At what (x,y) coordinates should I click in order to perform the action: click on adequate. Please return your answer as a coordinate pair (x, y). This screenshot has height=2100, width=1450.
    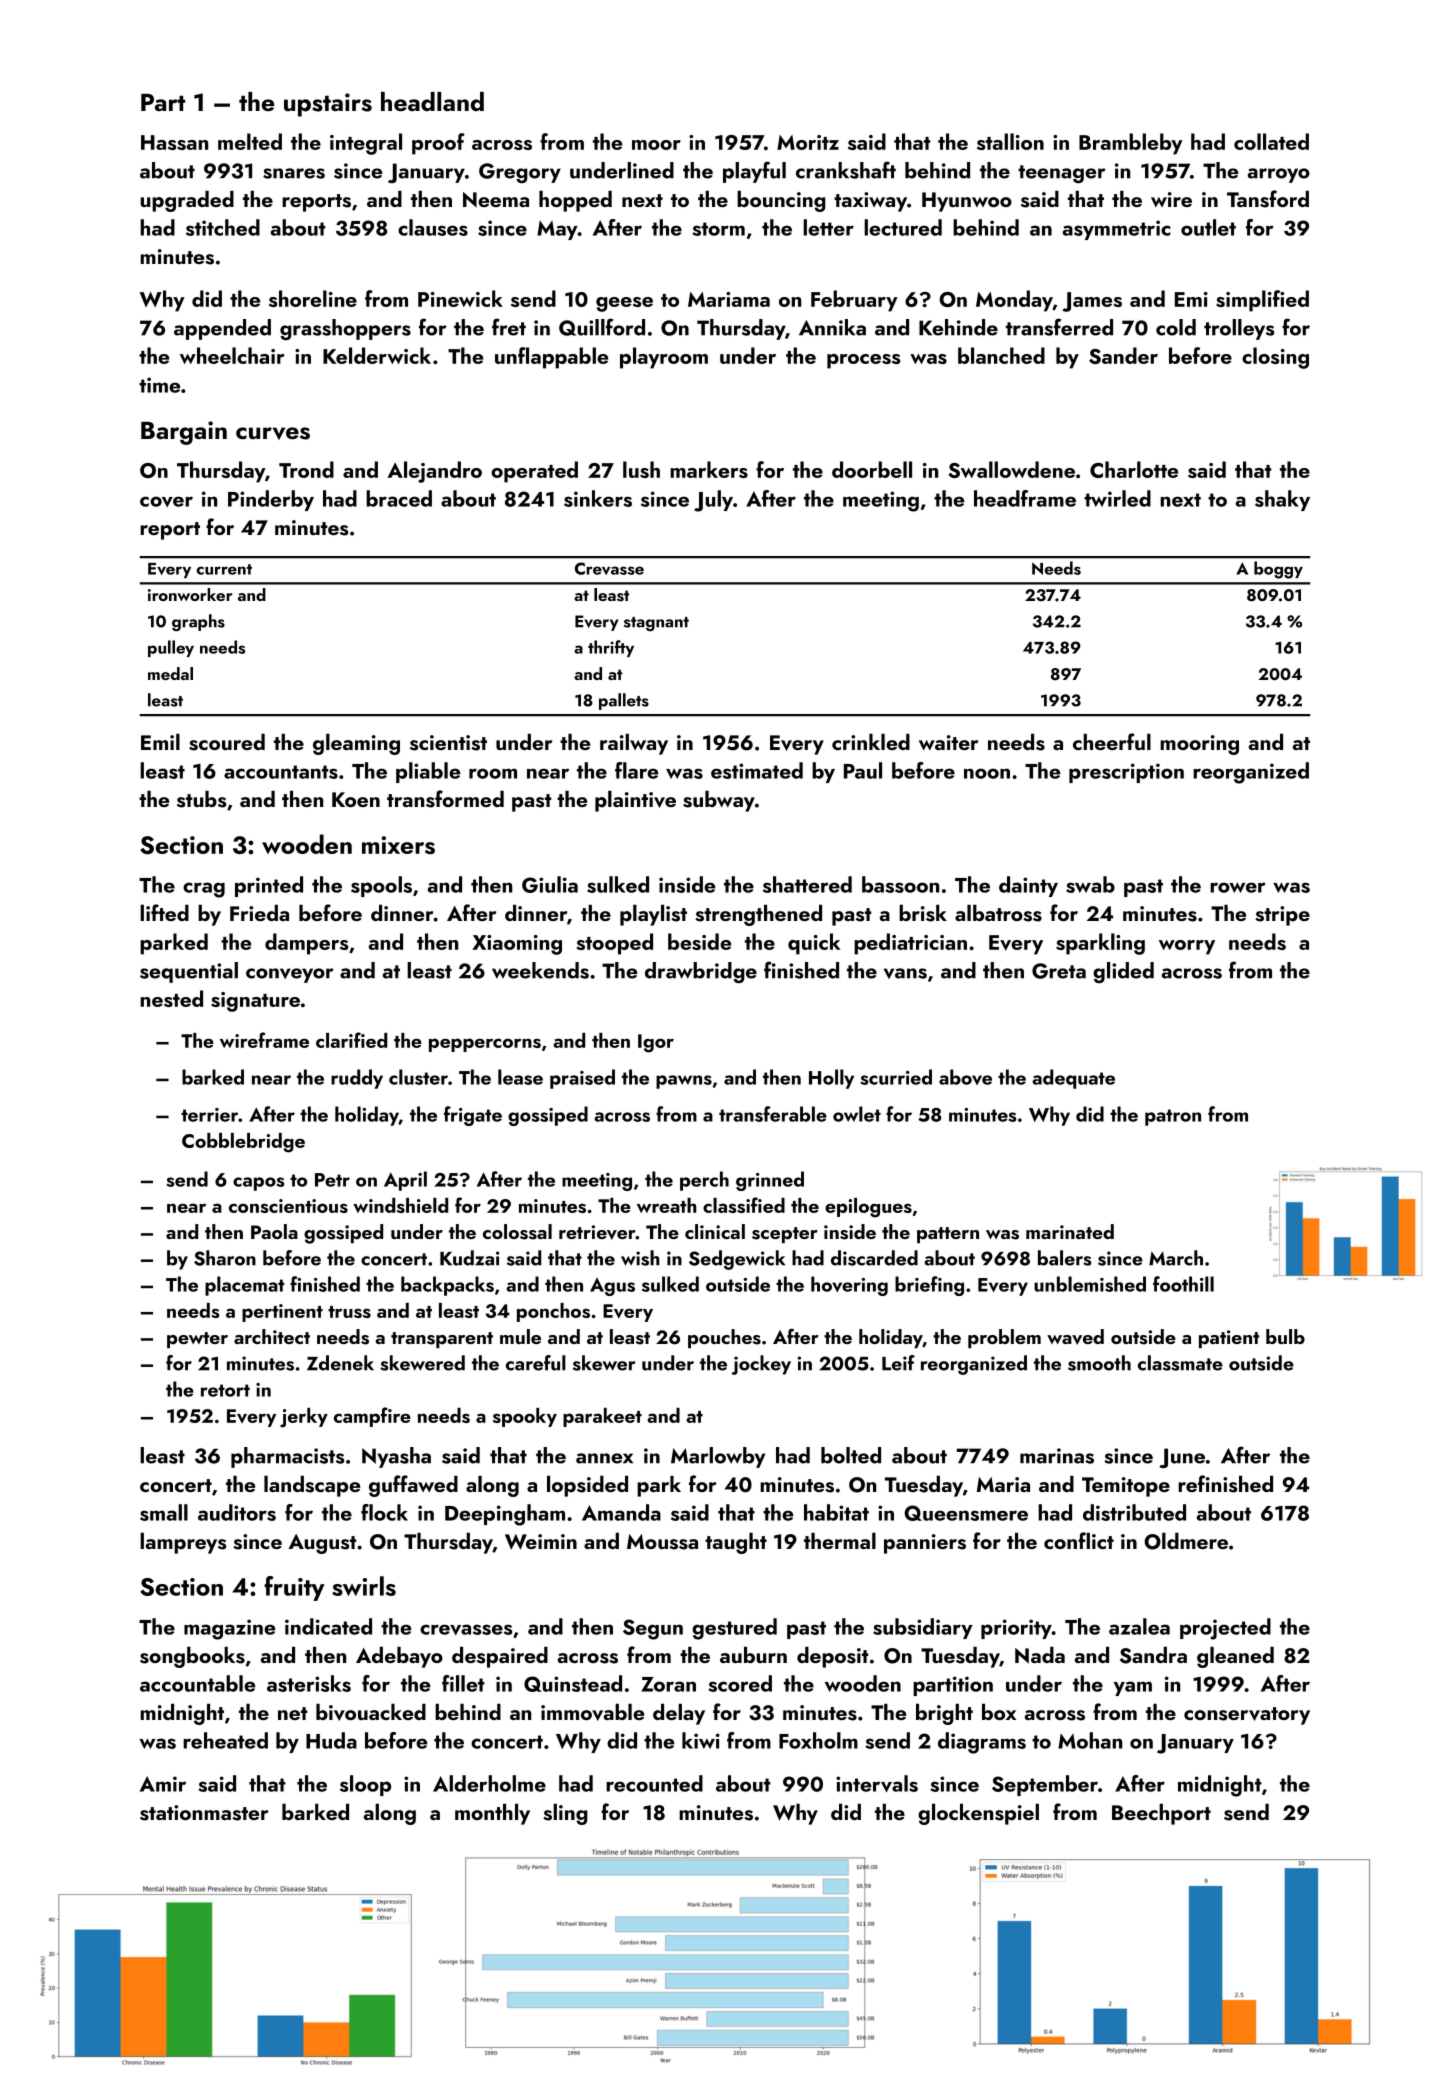
    Looking at the image, I should click on (1073, 1079).
